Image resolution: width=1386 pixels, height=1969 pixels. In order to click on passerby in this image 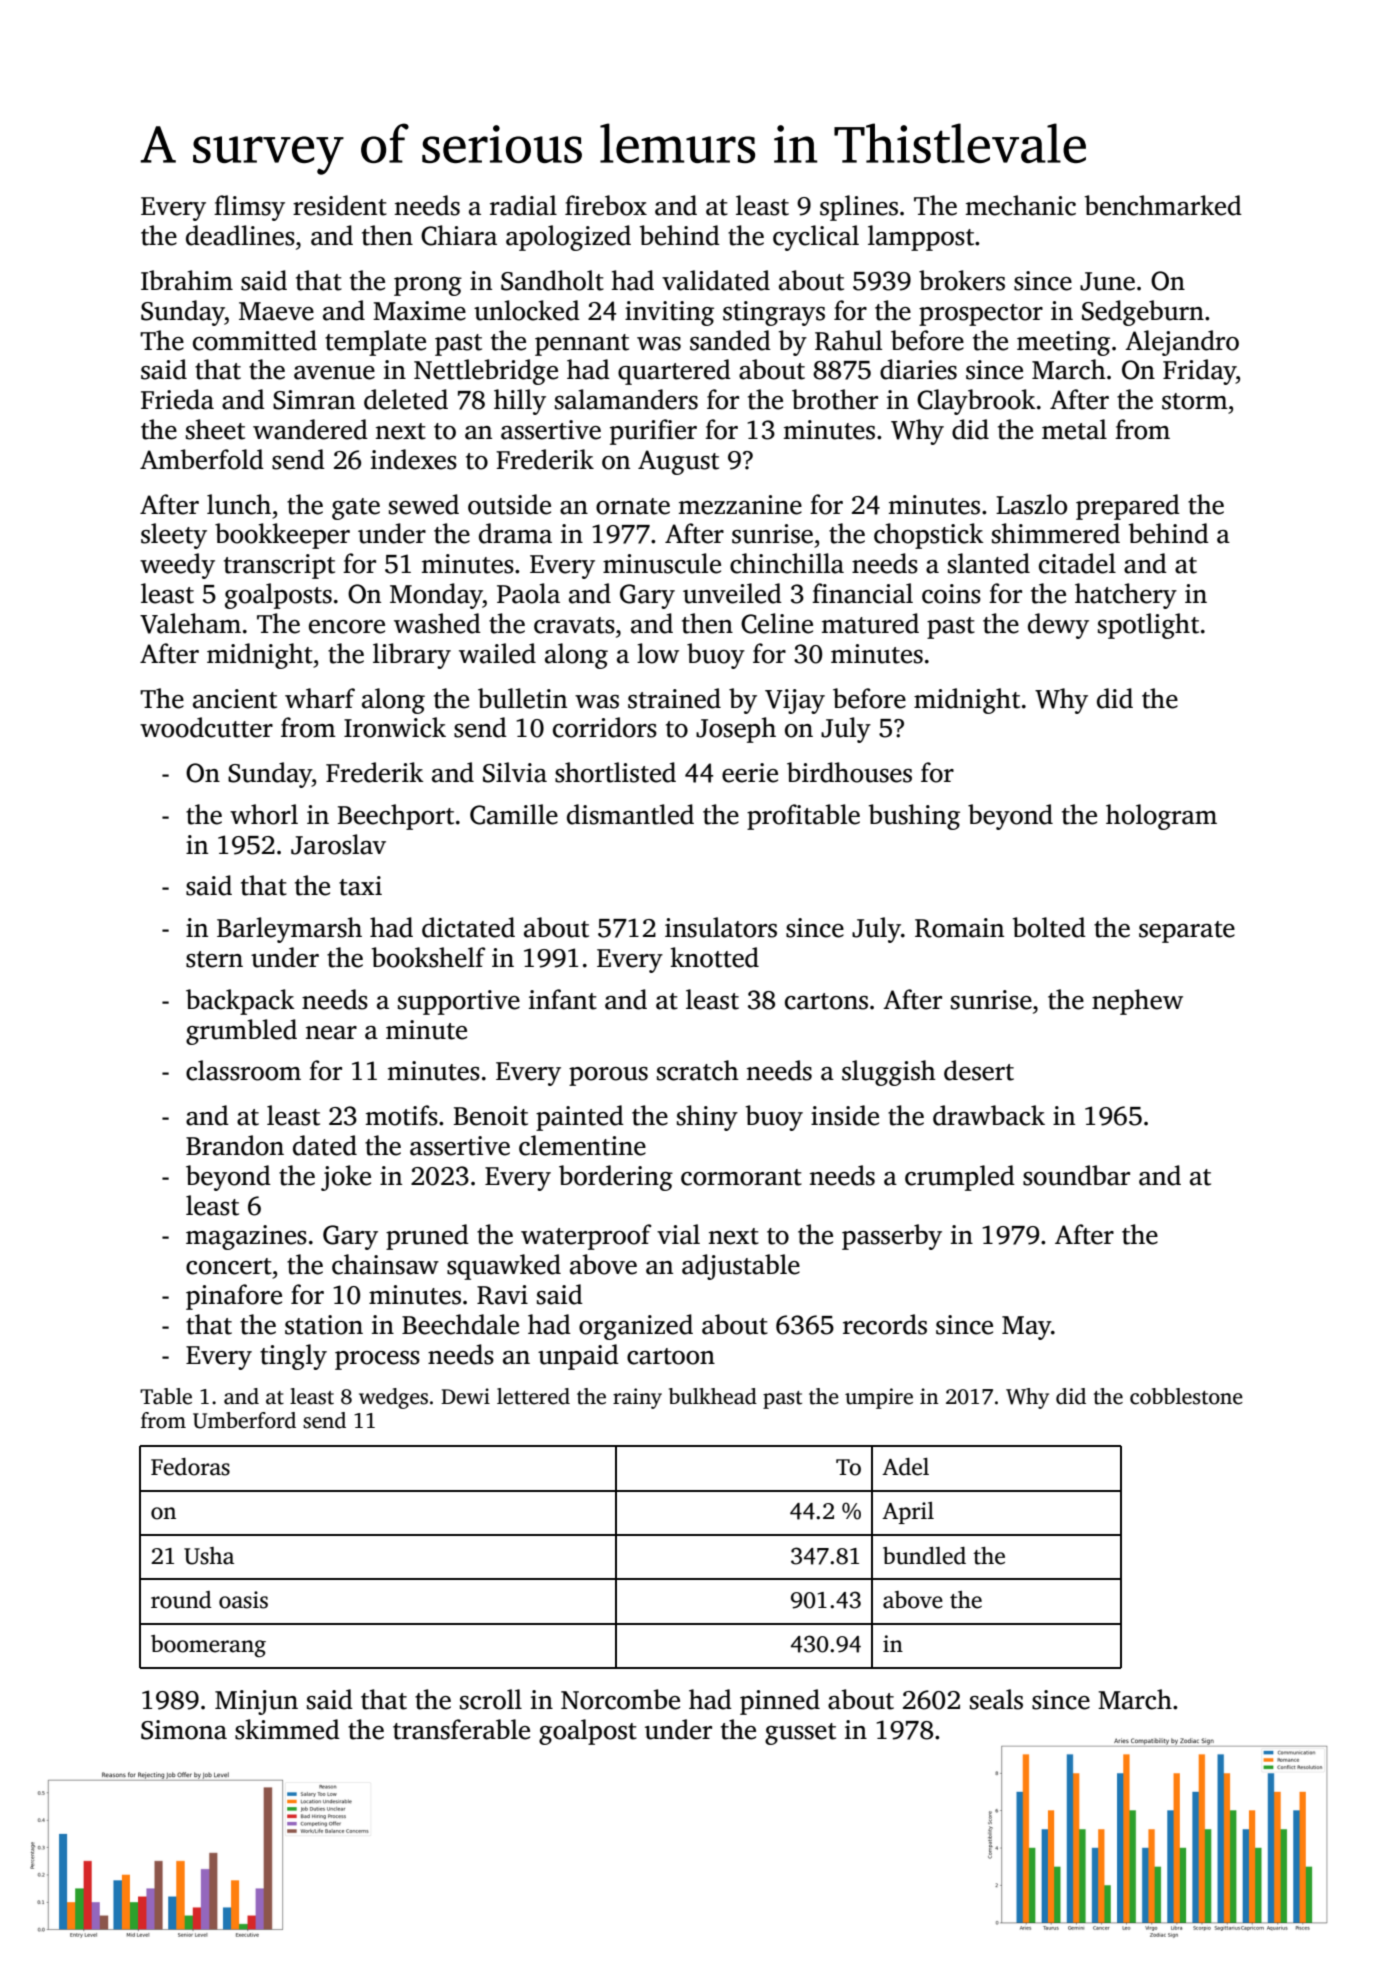, I will do `click(892, 1237)`.
